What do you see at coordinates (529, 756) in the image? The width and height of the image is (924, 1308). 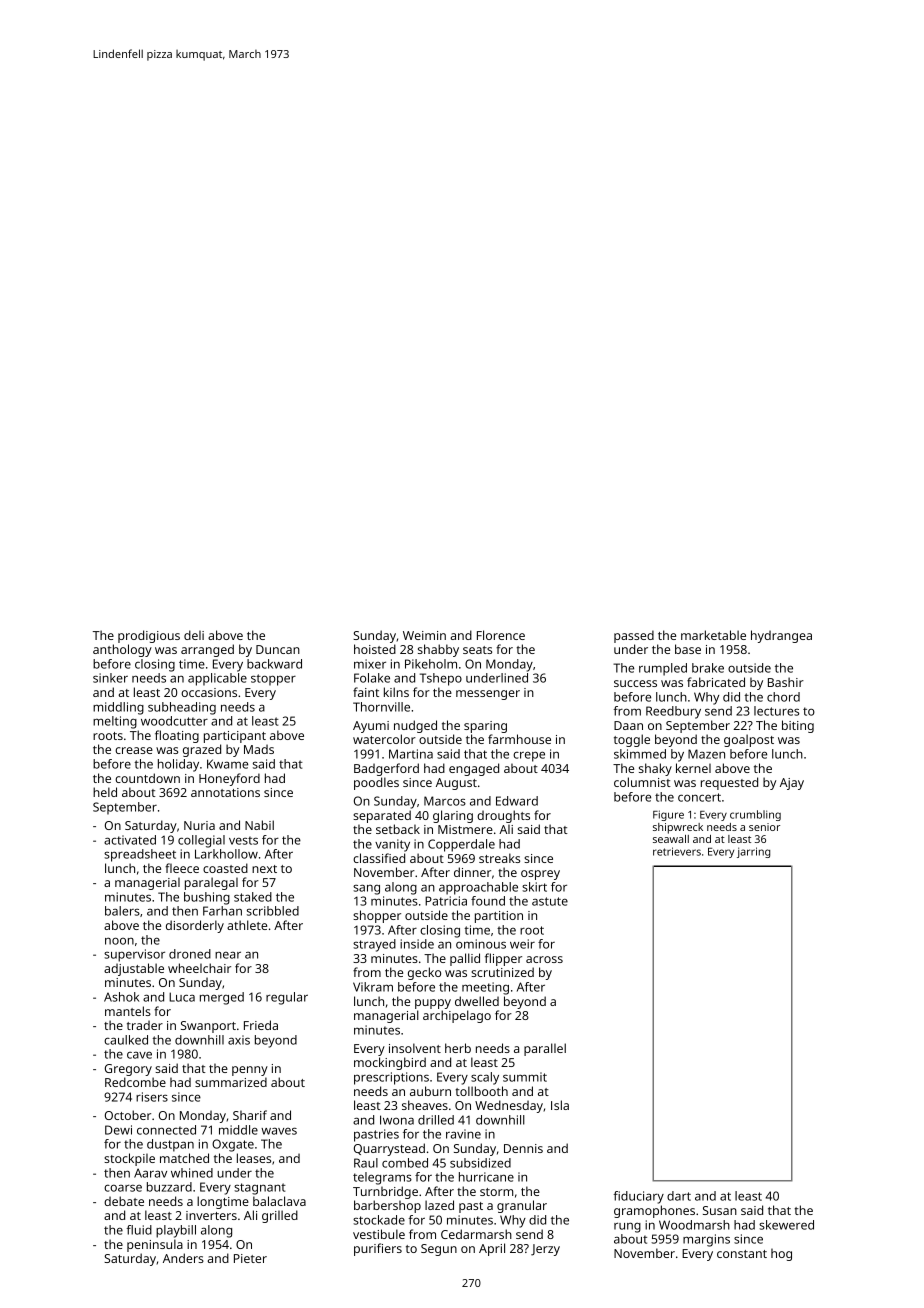 I see `crepe` at bounding box center [529, 756].
